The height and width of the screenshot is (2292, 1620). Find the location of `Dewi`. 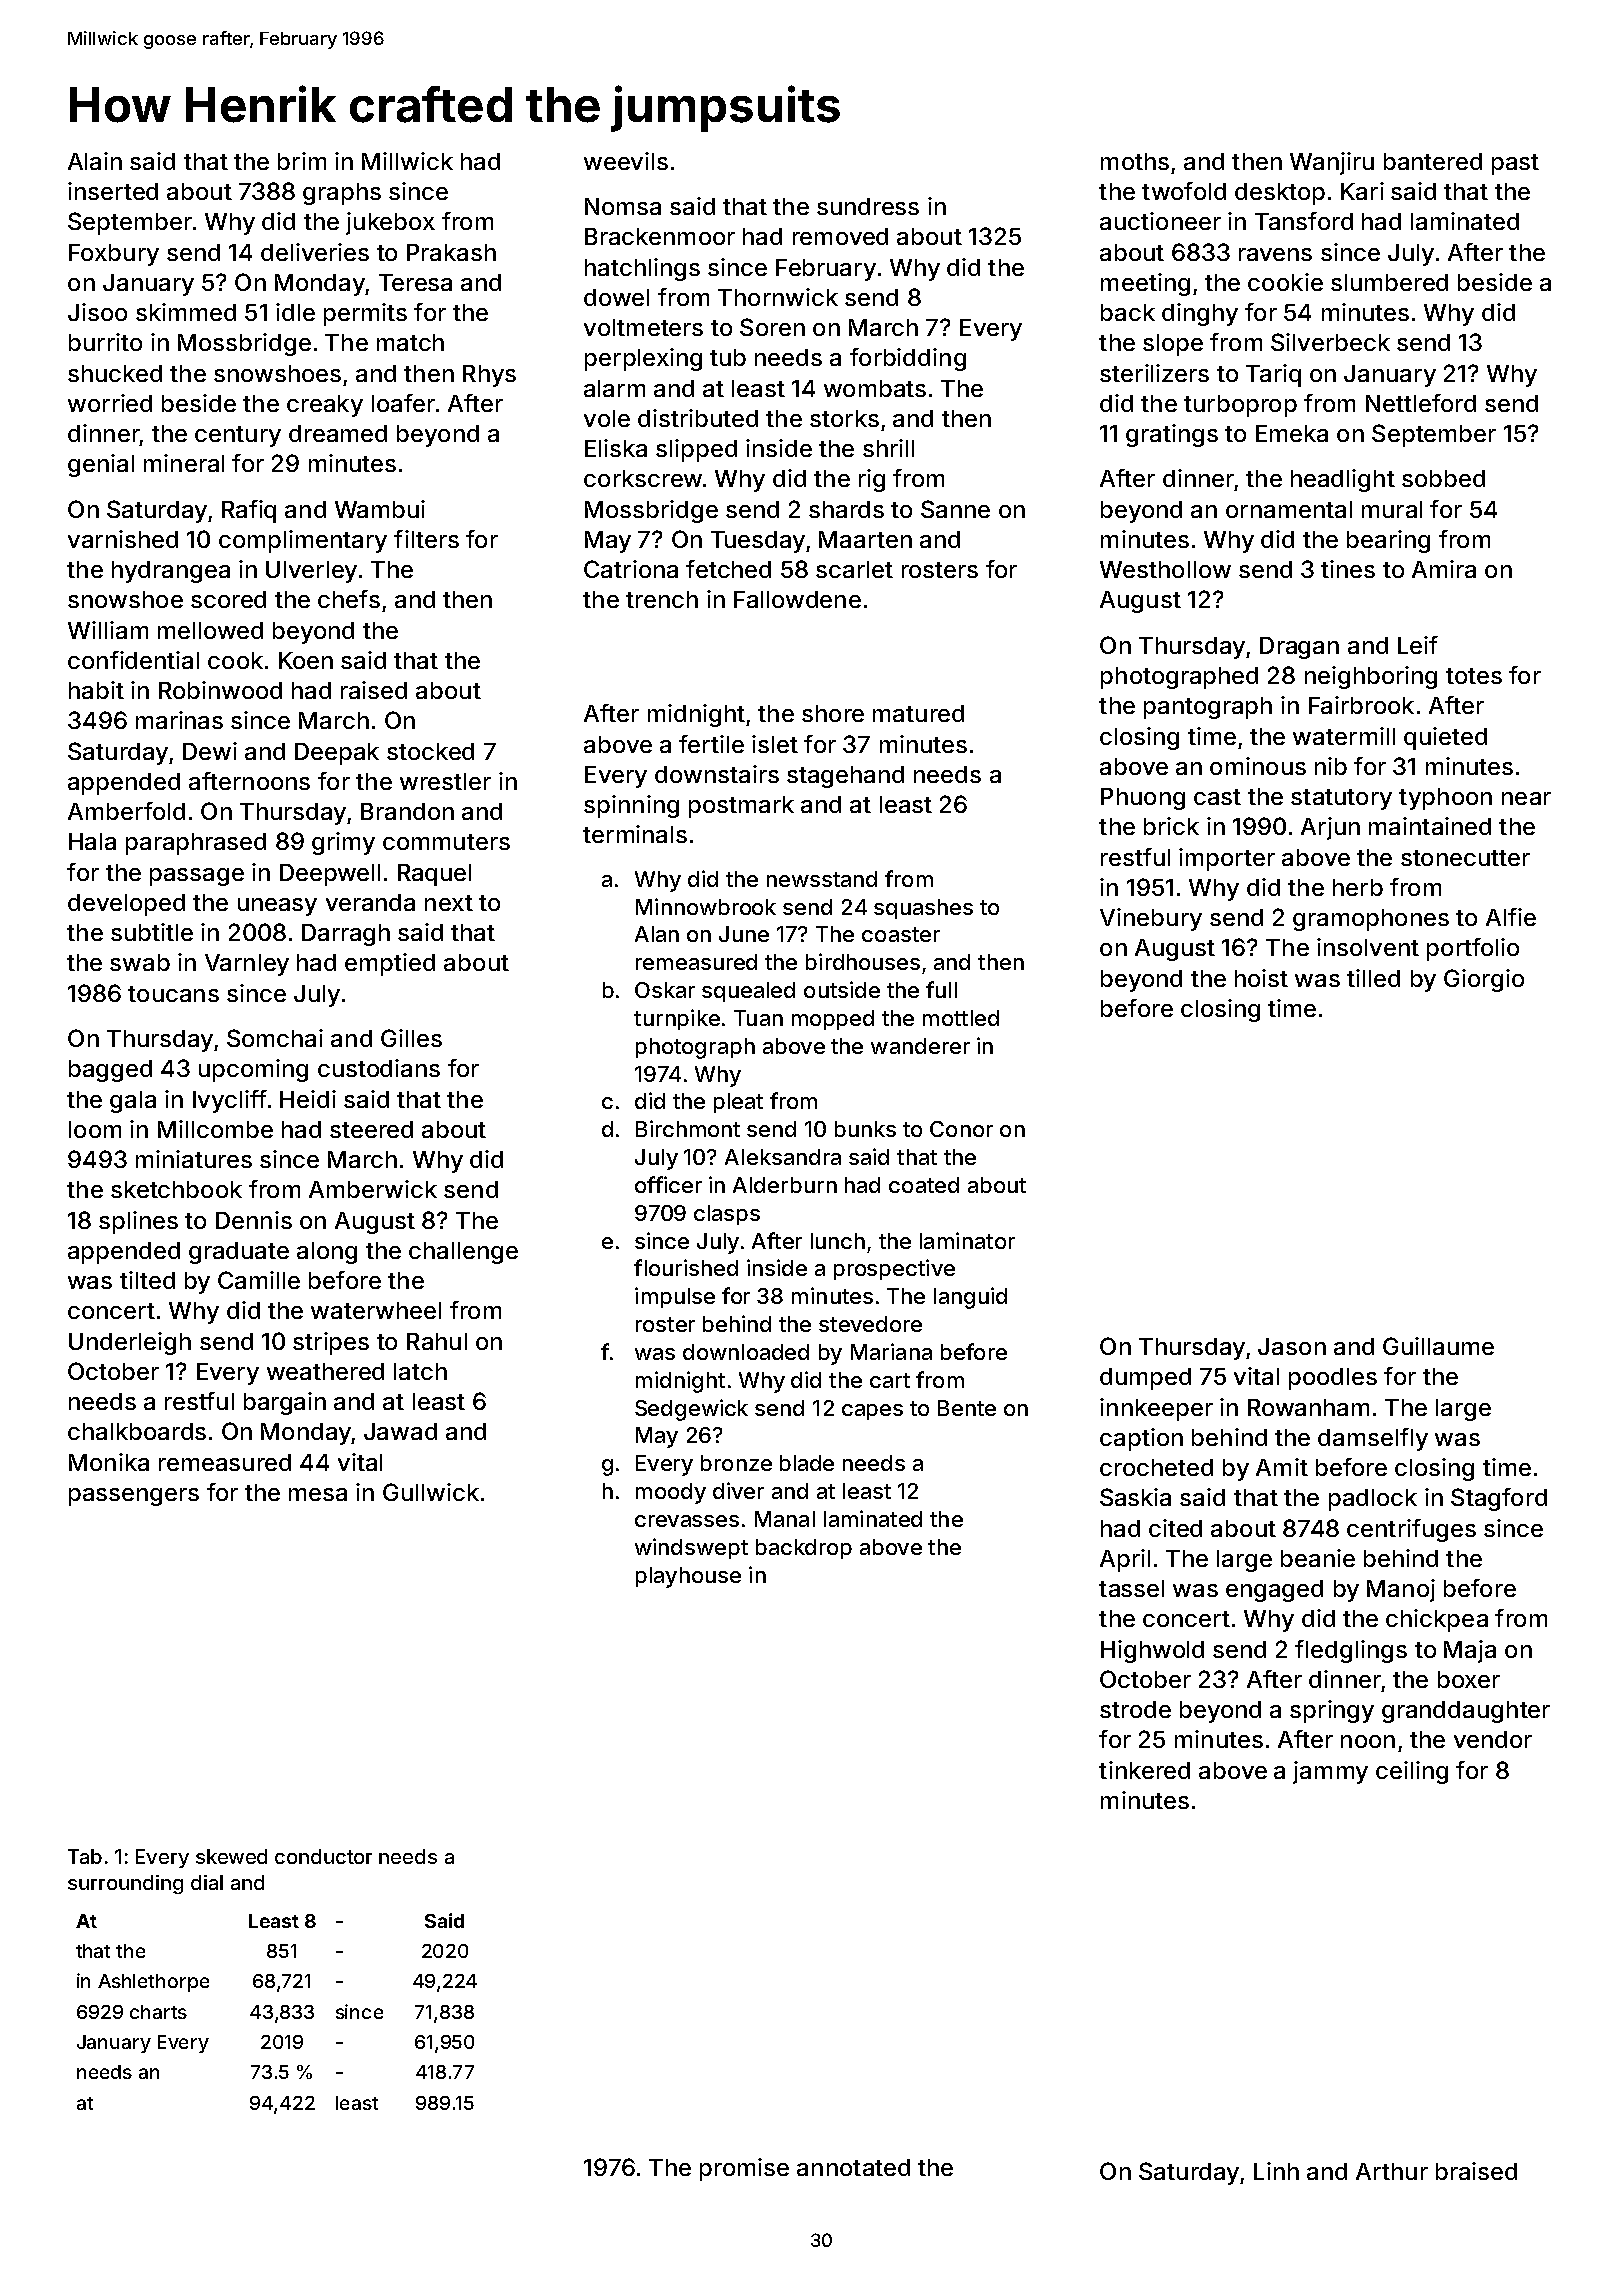

Dewi is located at coordinates (210, 751).
